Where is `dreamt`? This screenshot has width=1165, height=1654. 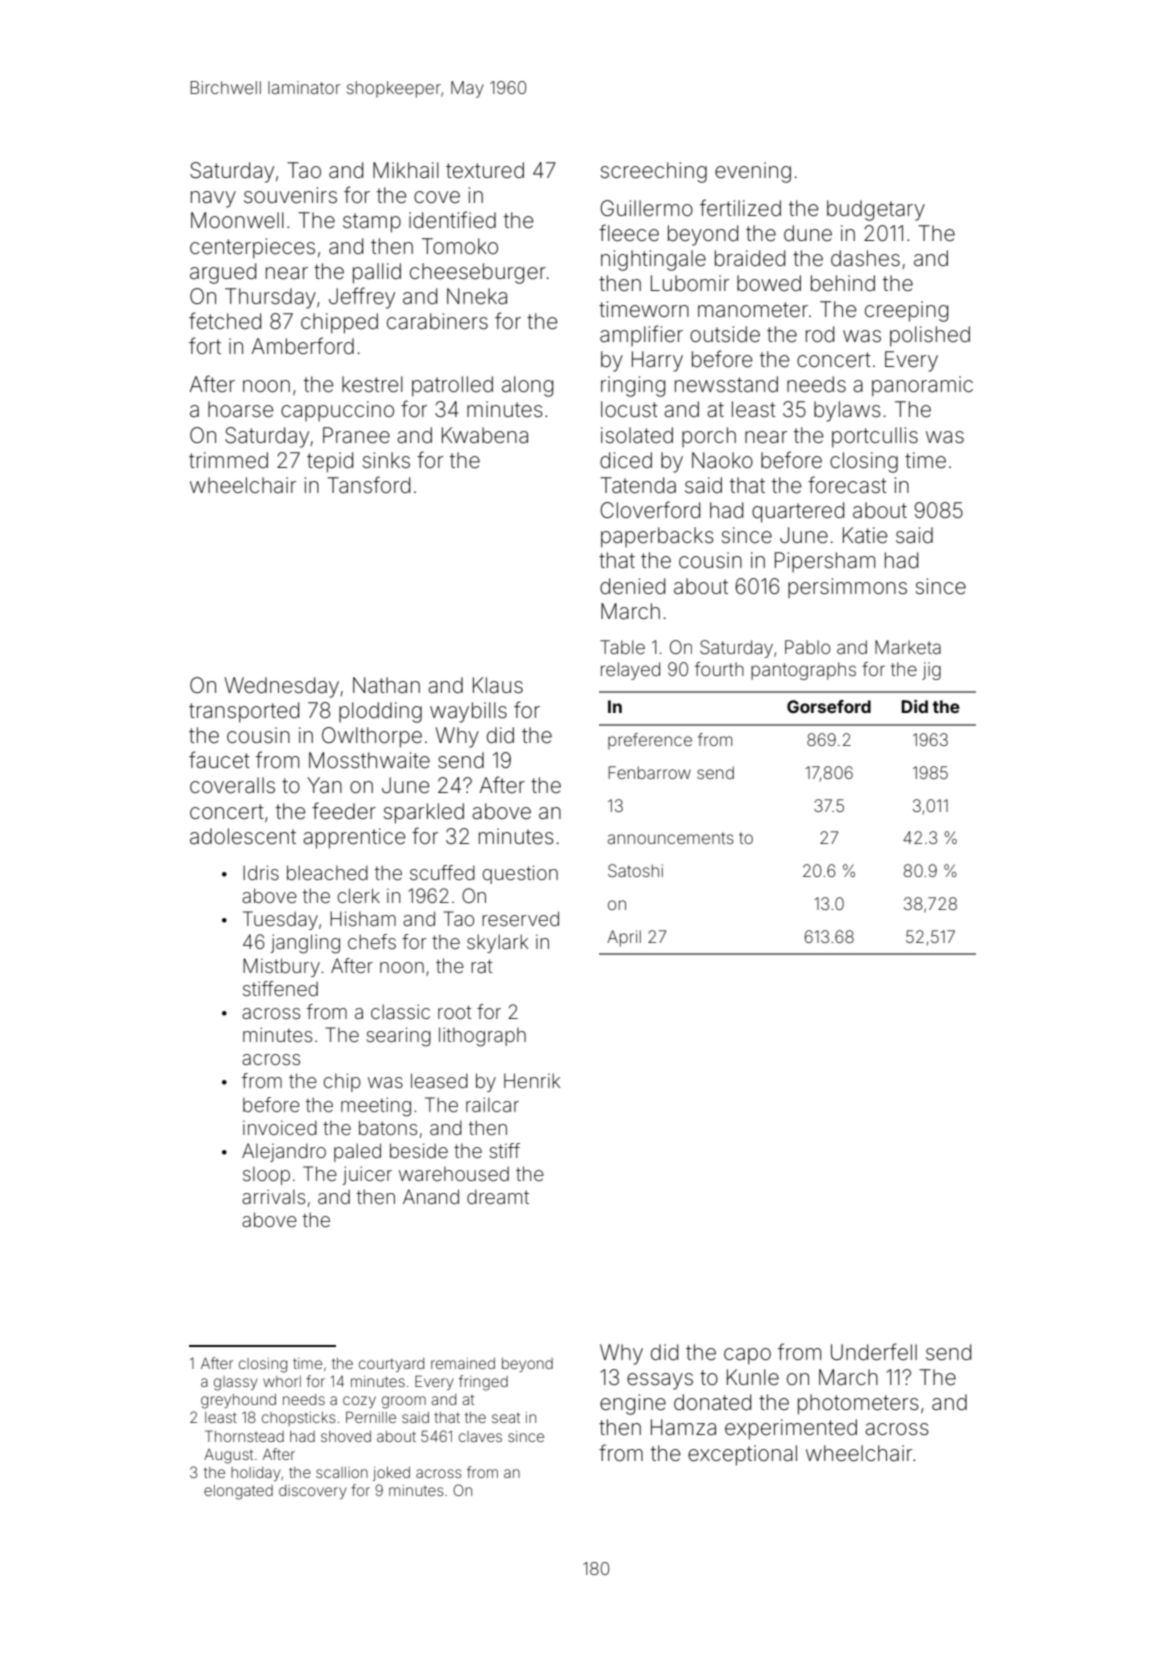 dreamt is located at coordinates (498, 1196).
